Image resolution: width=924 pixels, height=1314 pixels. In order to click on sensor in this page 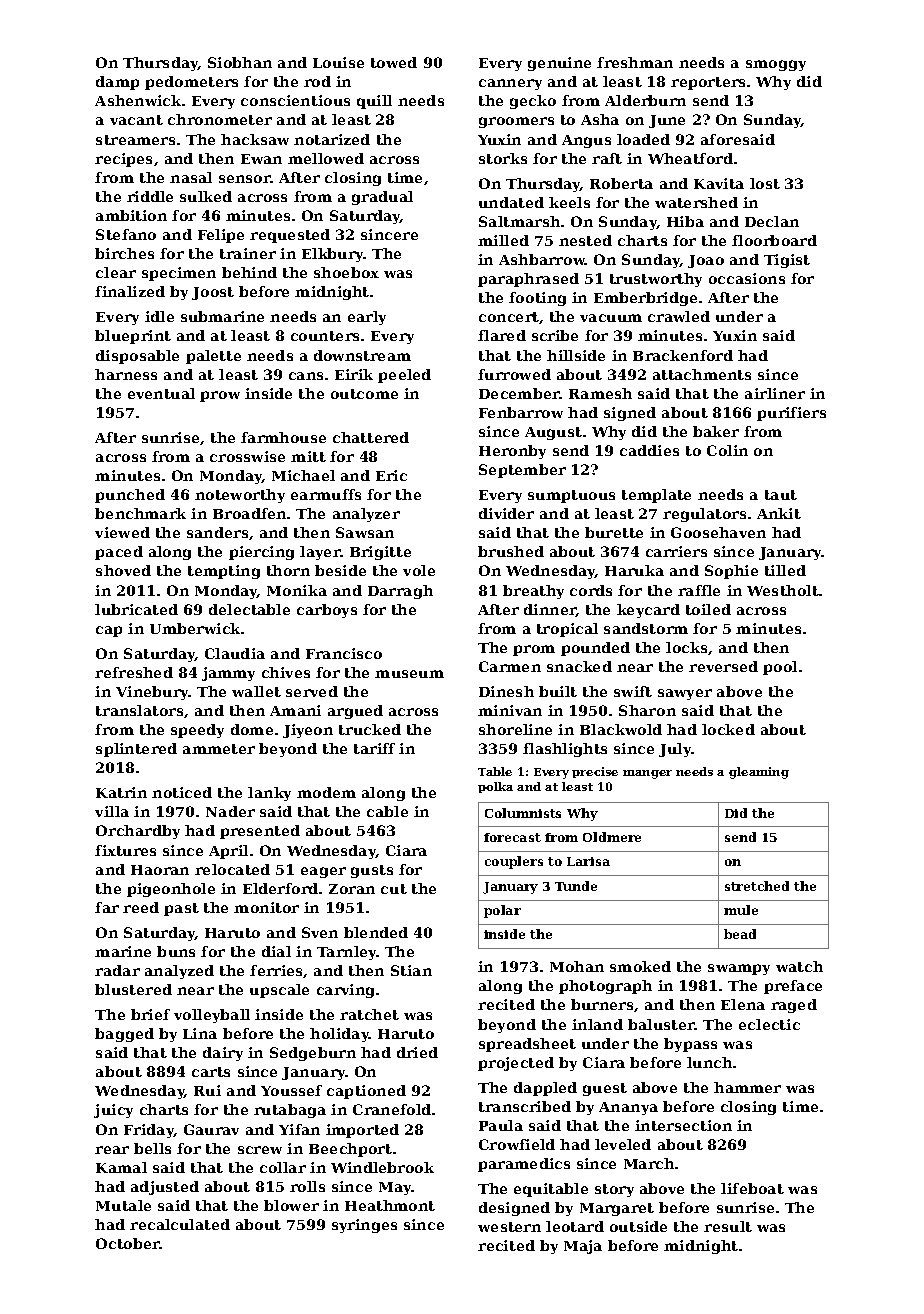, I will do `click(245, 179)`.
